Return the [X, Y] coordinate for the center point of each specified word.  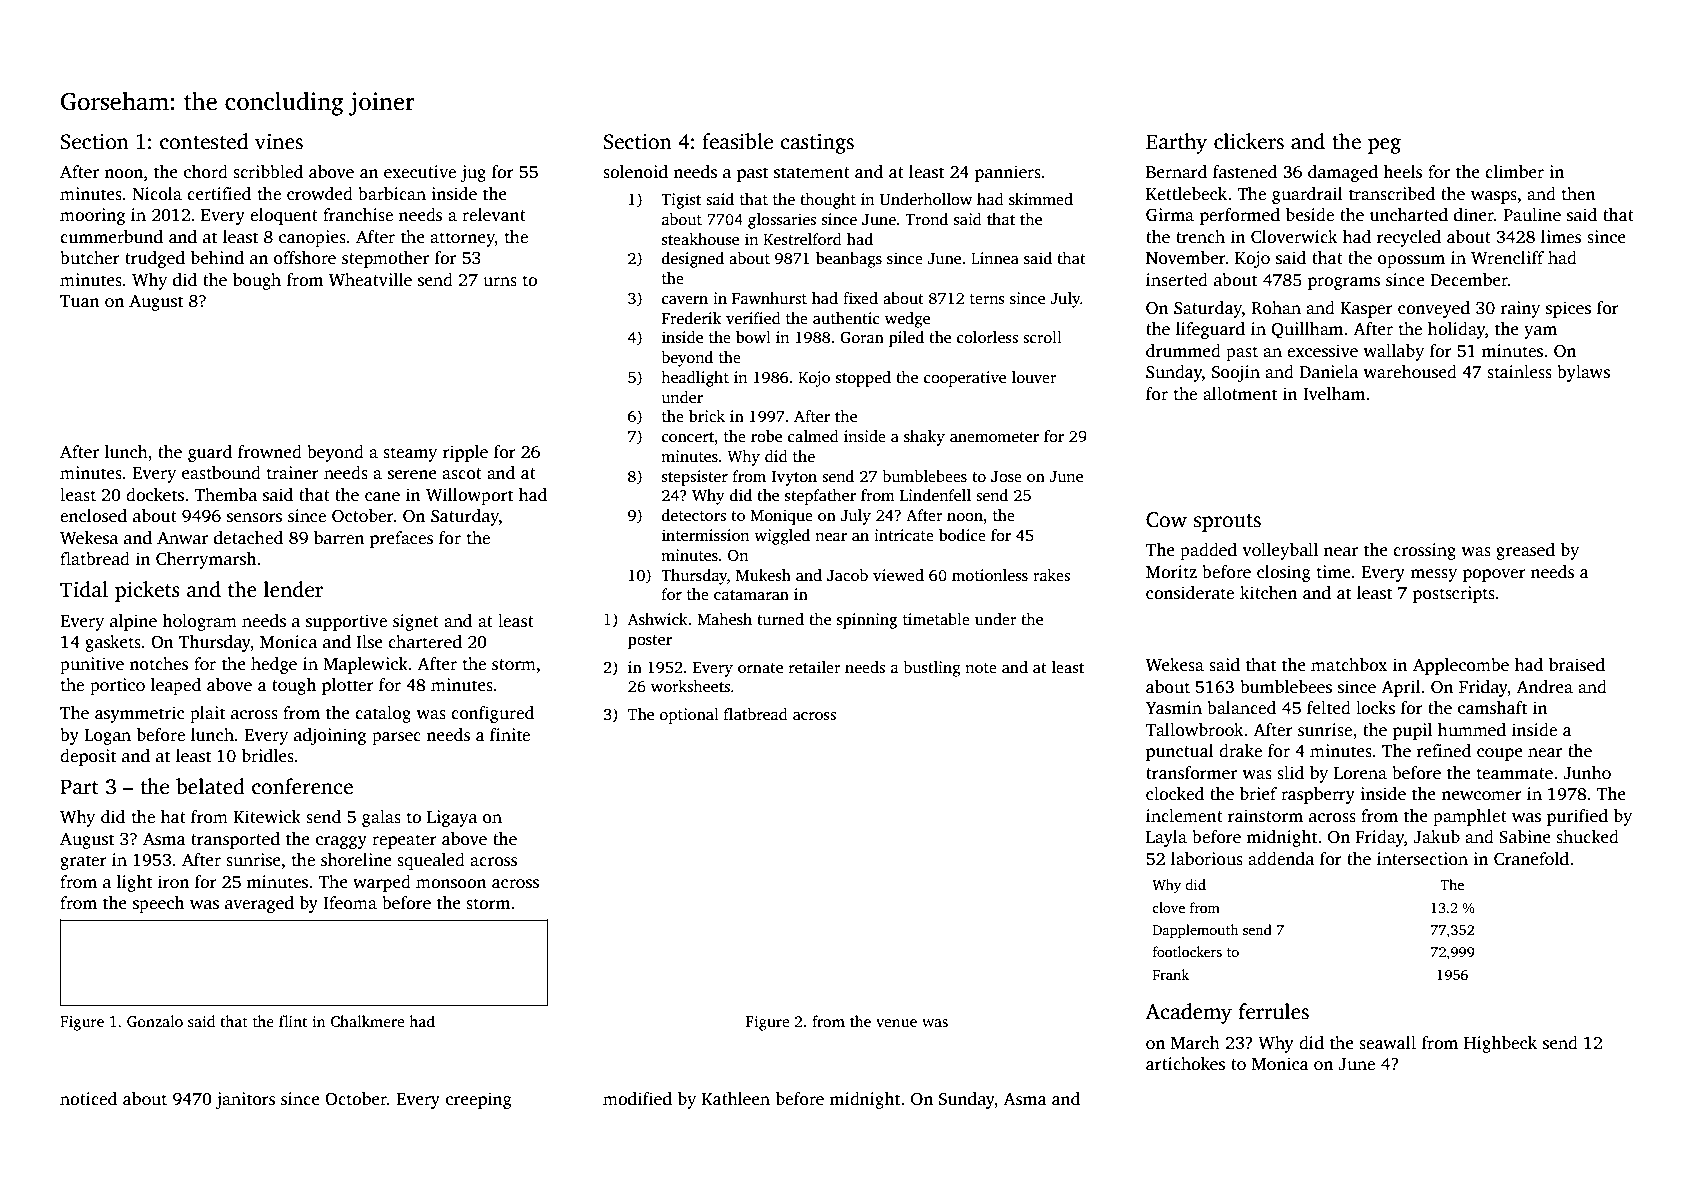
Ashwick [657, 619]
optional [689, 716]
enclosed [93, 516]
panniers [1007, 173]
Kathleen [736, 1099]
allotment [1240, 394]
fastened [1245, 172]
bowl [753, 337]
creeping [479, 1100]
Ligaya [452, 818]
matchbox [1349, 665]
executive [420, 172]
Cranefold [1531, 859]
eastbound [221, 473]
